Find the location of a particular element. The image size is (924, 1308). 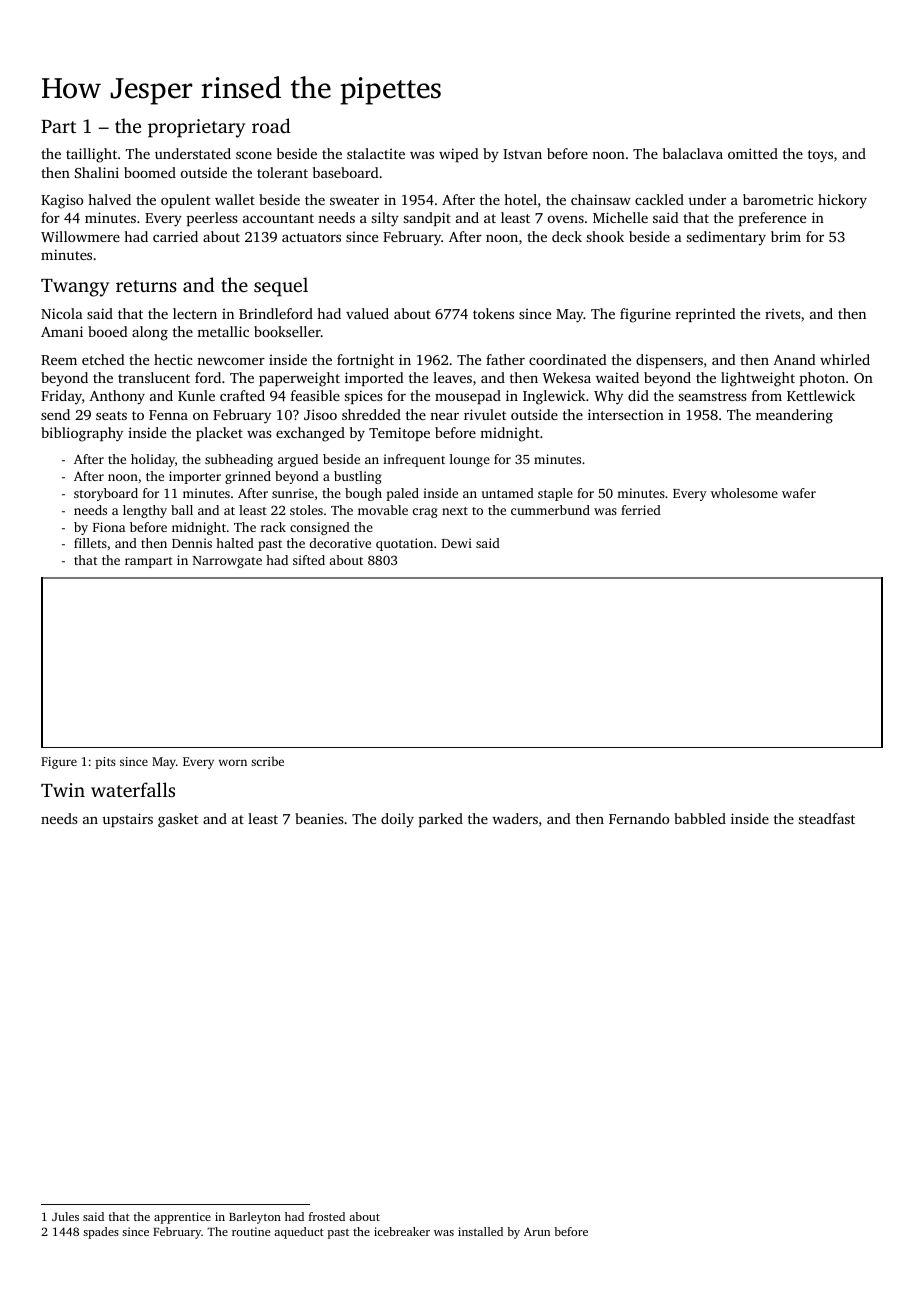

installed is located at coordinates (480, 1231).
